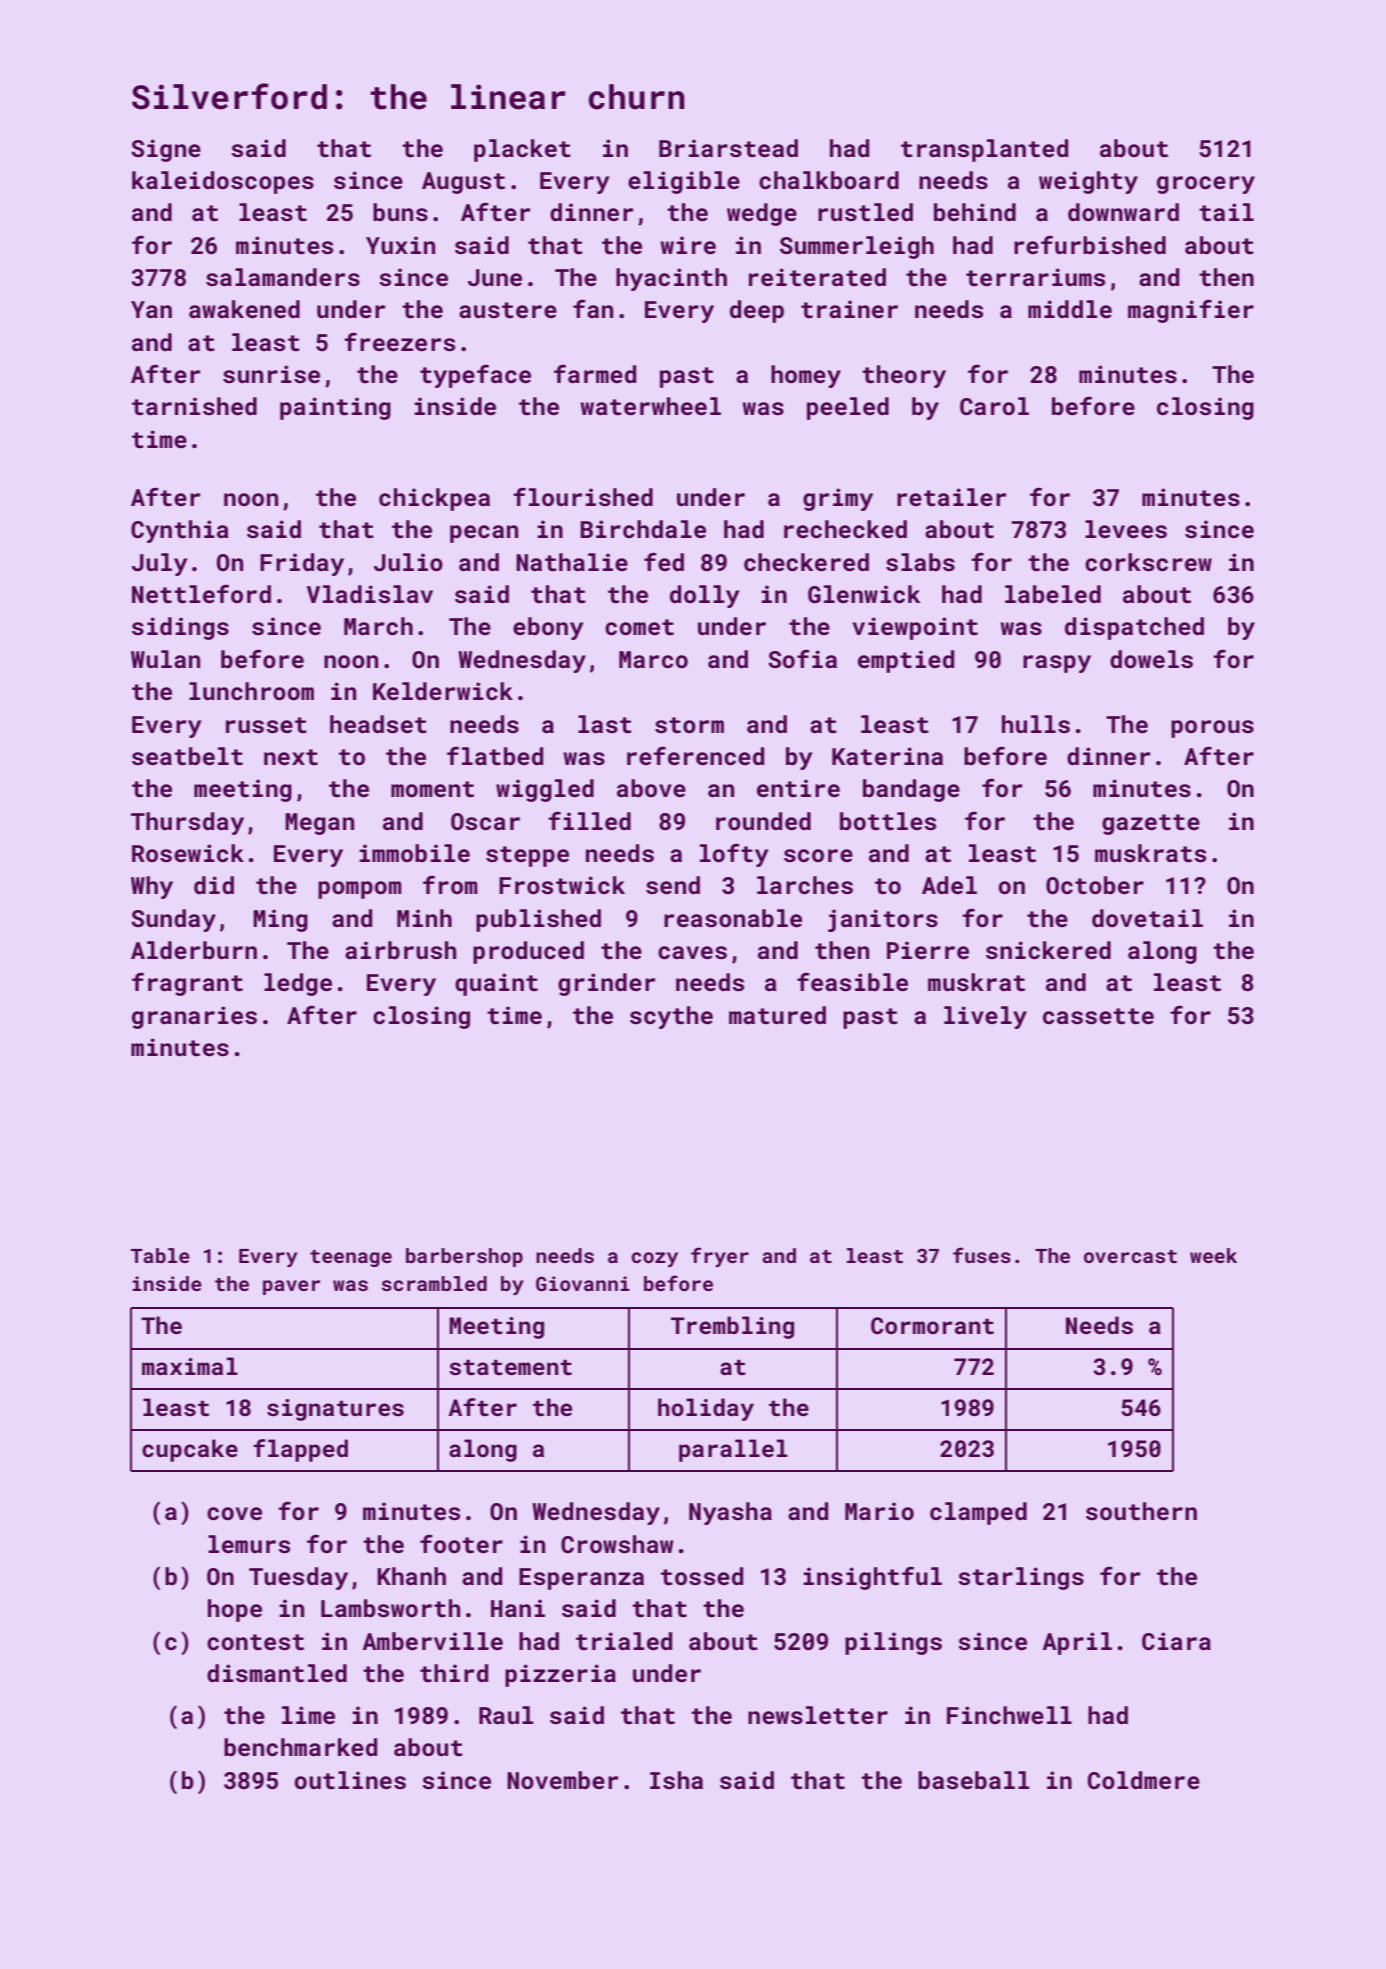  Describe the element at coordinates (1206, 185) in the screenshot. I see `grocery` at that location.
